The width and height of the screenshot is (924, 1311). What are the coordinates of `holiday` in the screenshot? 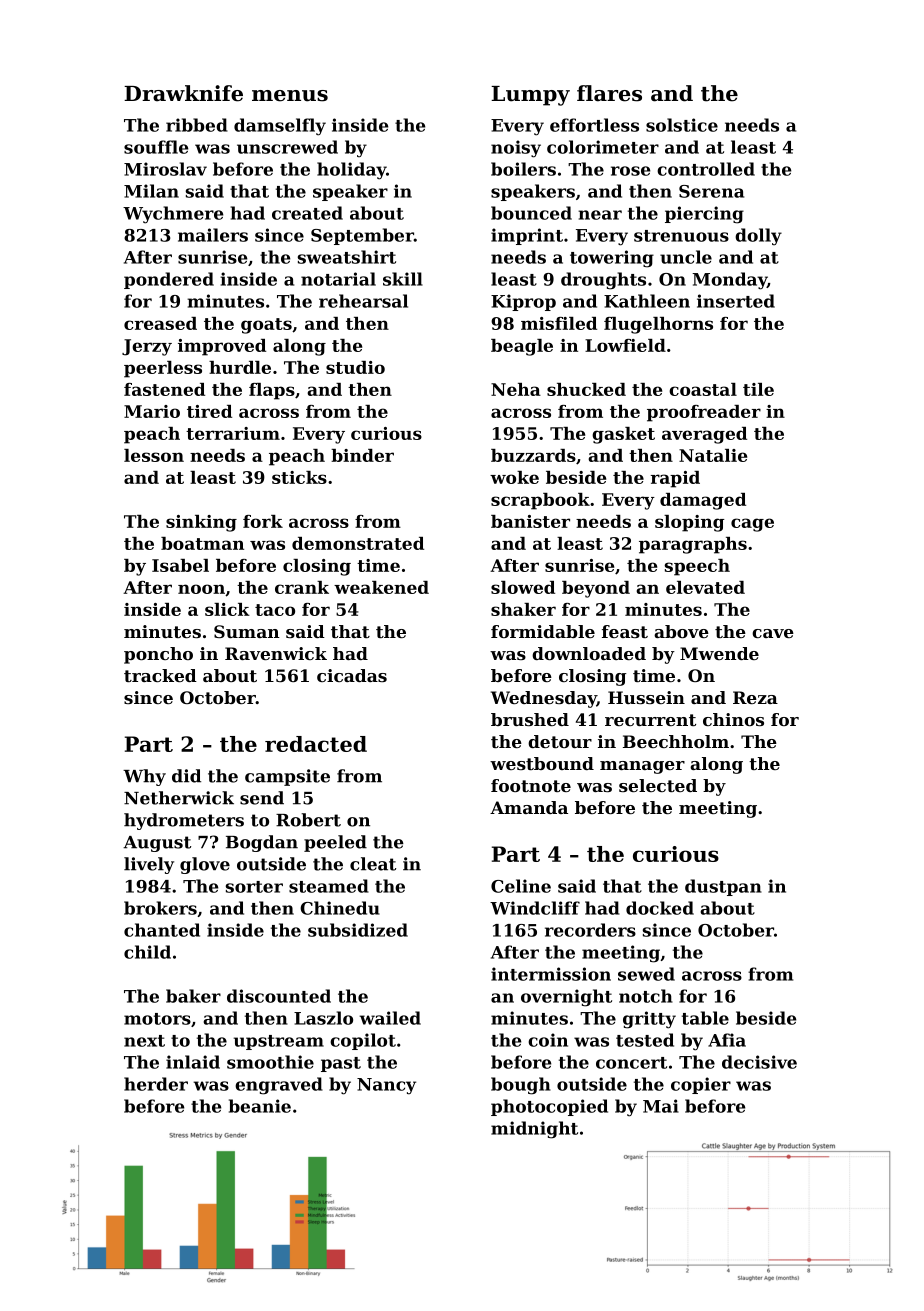 It's located at (351, 171).
